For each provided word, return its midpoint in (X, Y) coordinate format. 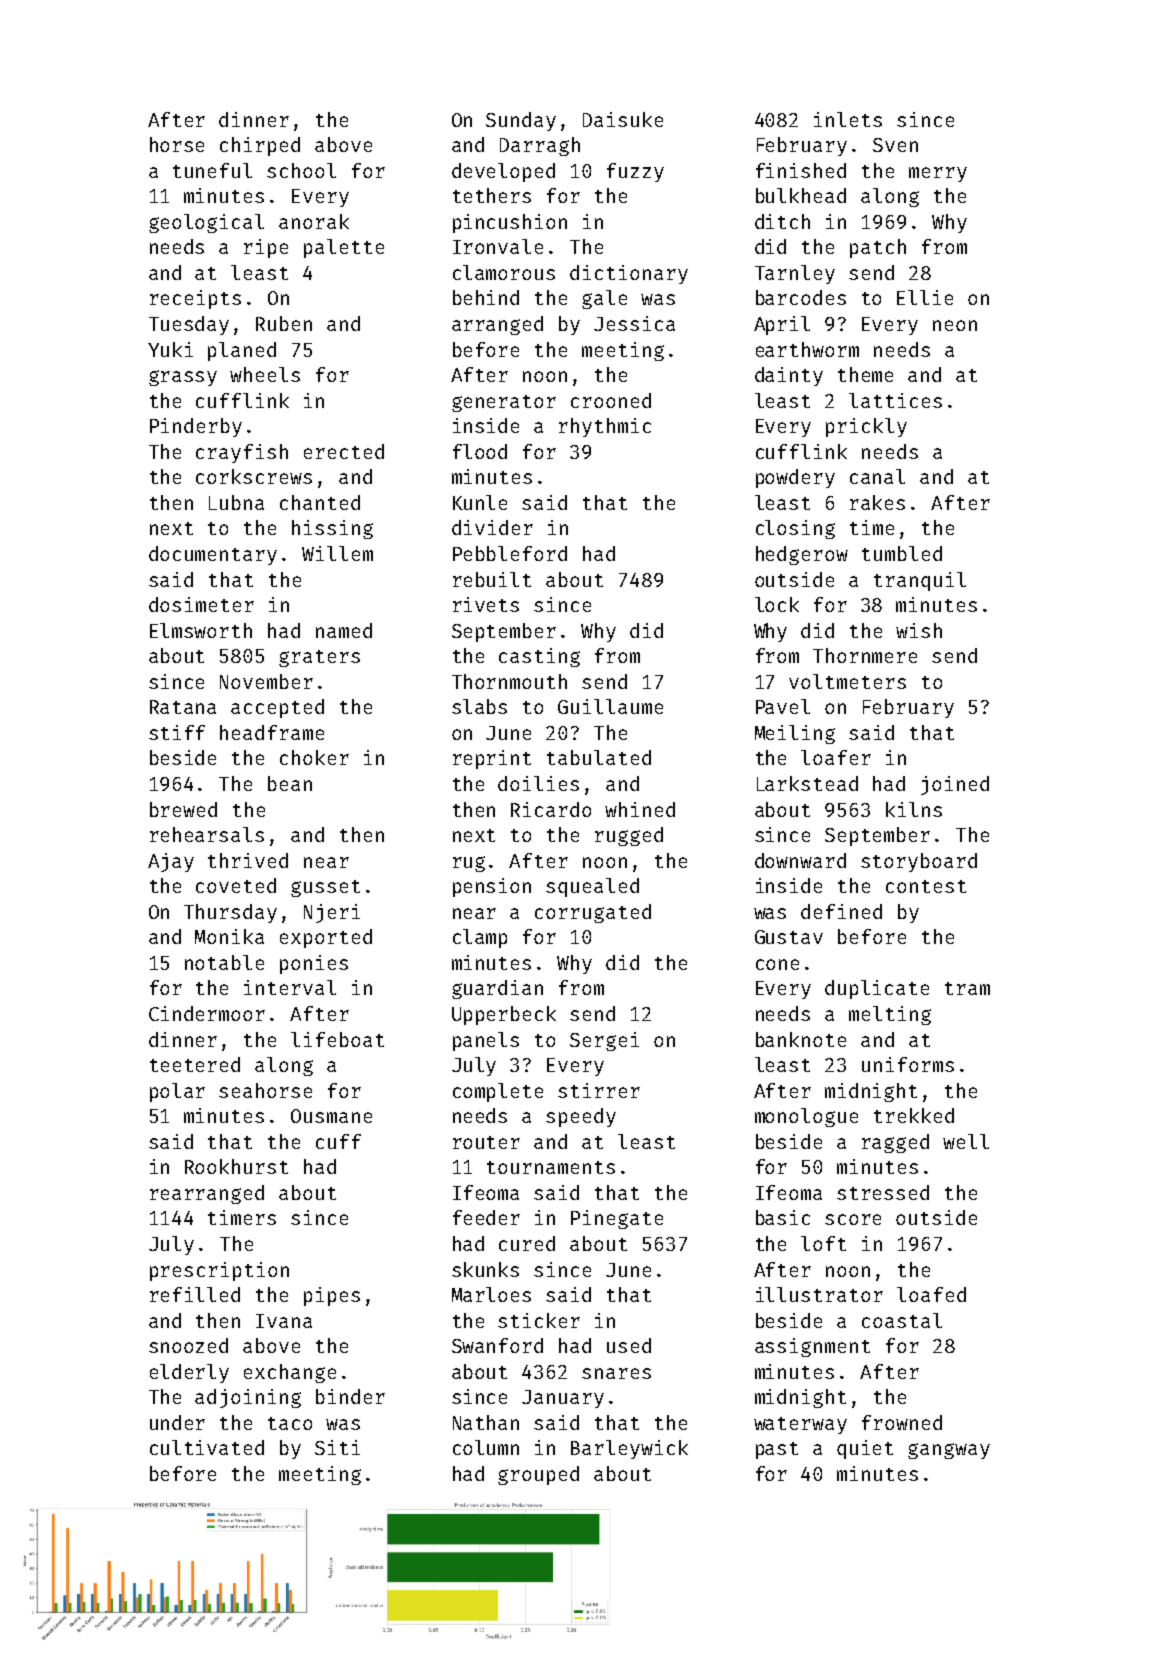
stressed (883, 1192)
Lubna (236, 502)
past (777, 1450)
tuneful (212, 170)
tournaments (551, 1167)
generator (504, 403)
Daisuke (623, 119)
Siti (337, 1447)
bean (290, 783)
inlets (848, 119)
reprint (492, 759)
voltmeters (847, 681)
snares (616, 1373)
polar (177, 1092)
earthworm (807, 349)
